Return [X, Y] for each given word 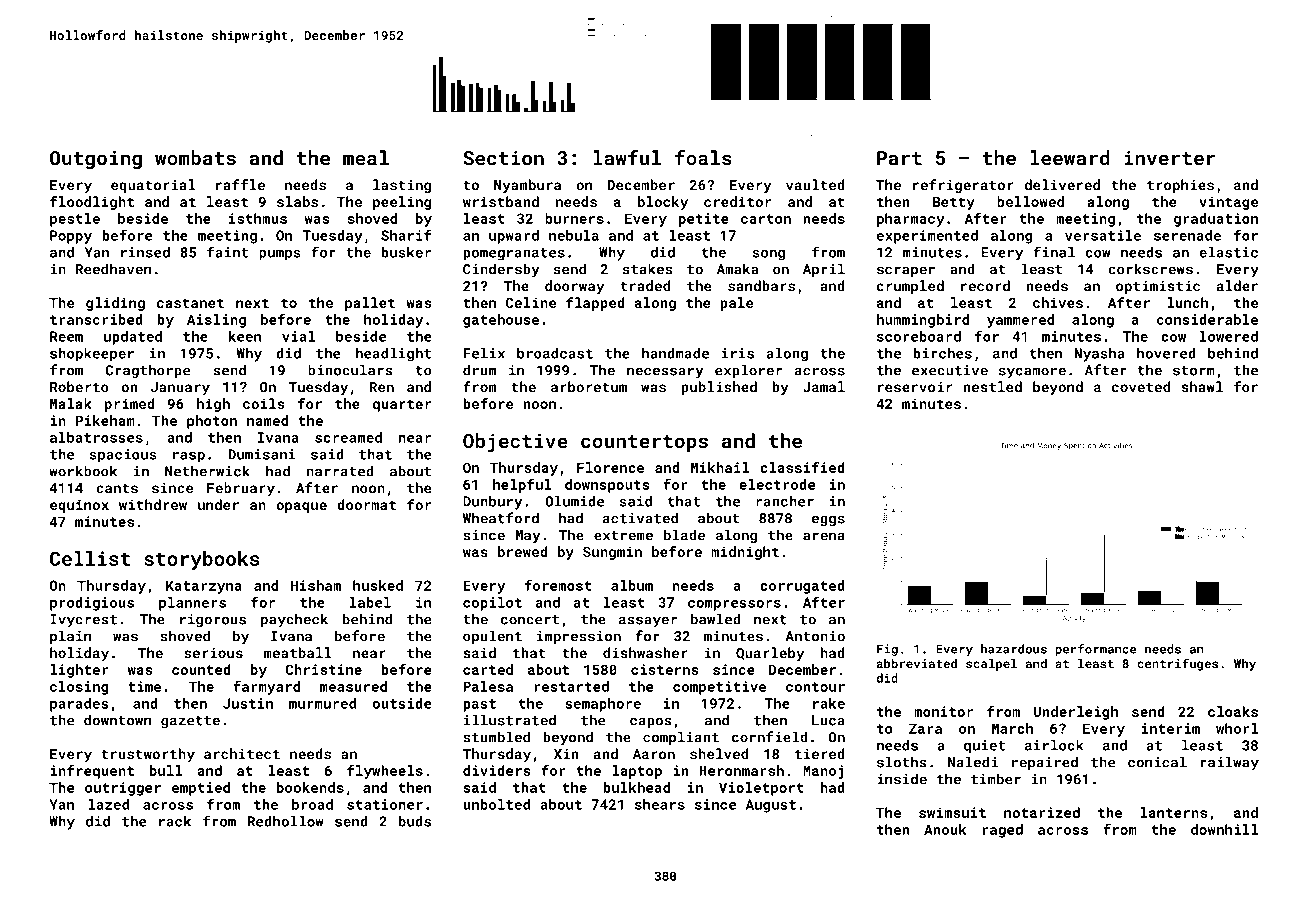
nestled [992, 387]
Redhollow [285, 821]
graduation [1216, 220]
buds [415, 821]
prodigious [92, 604]
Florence [610, 467]
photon [212, 422]
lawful [627, 158]
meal [366, 158]
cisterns [665, 669]
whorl [1237, 728]
